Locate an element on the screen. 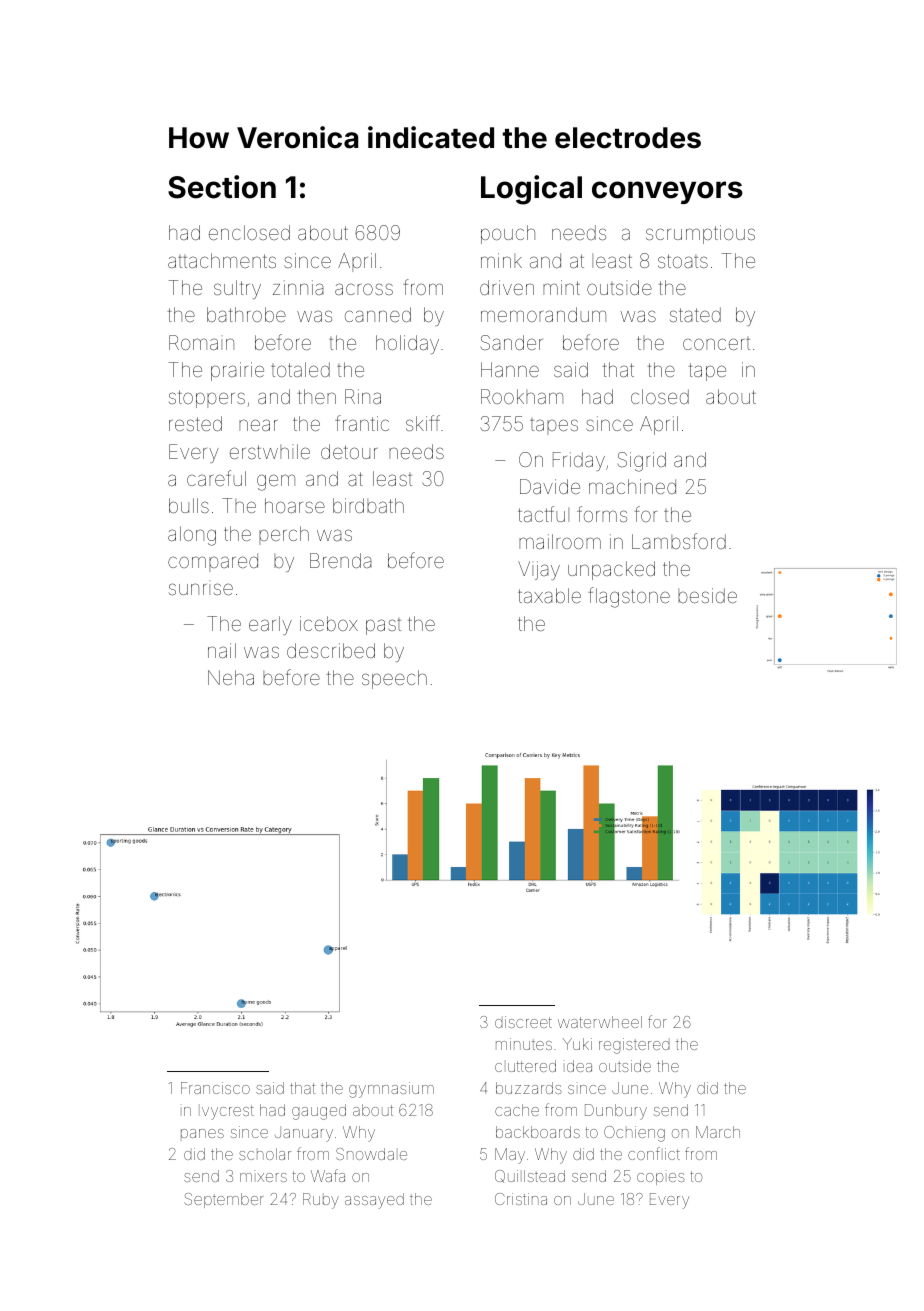 This screenshot has width=924, height=1311. rested is located at coordinates (195, 423).
